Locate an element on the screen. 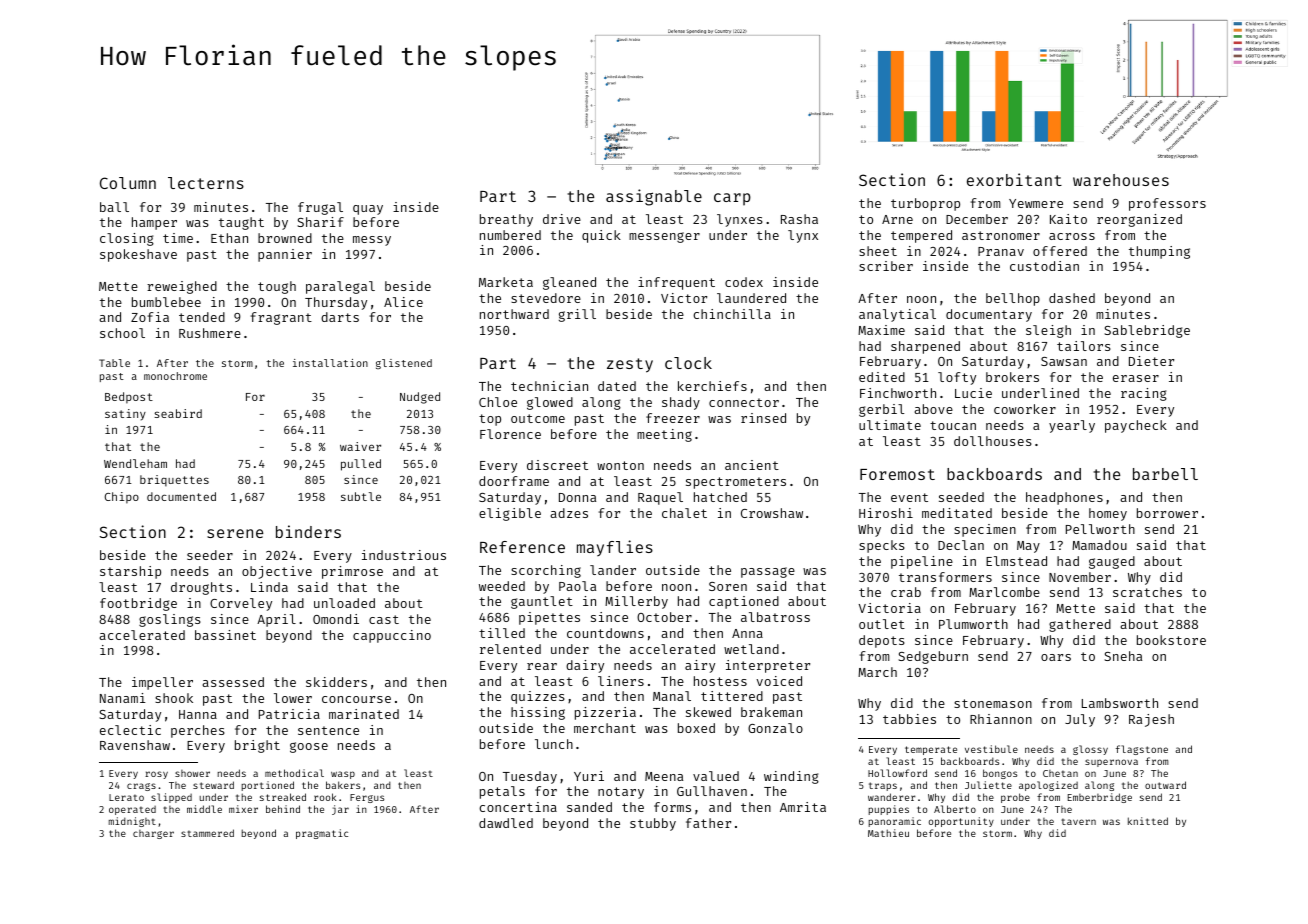 Image resolution: width=1308 pixels, height=924 pixels. passage is located at coordinates (768, 572).
